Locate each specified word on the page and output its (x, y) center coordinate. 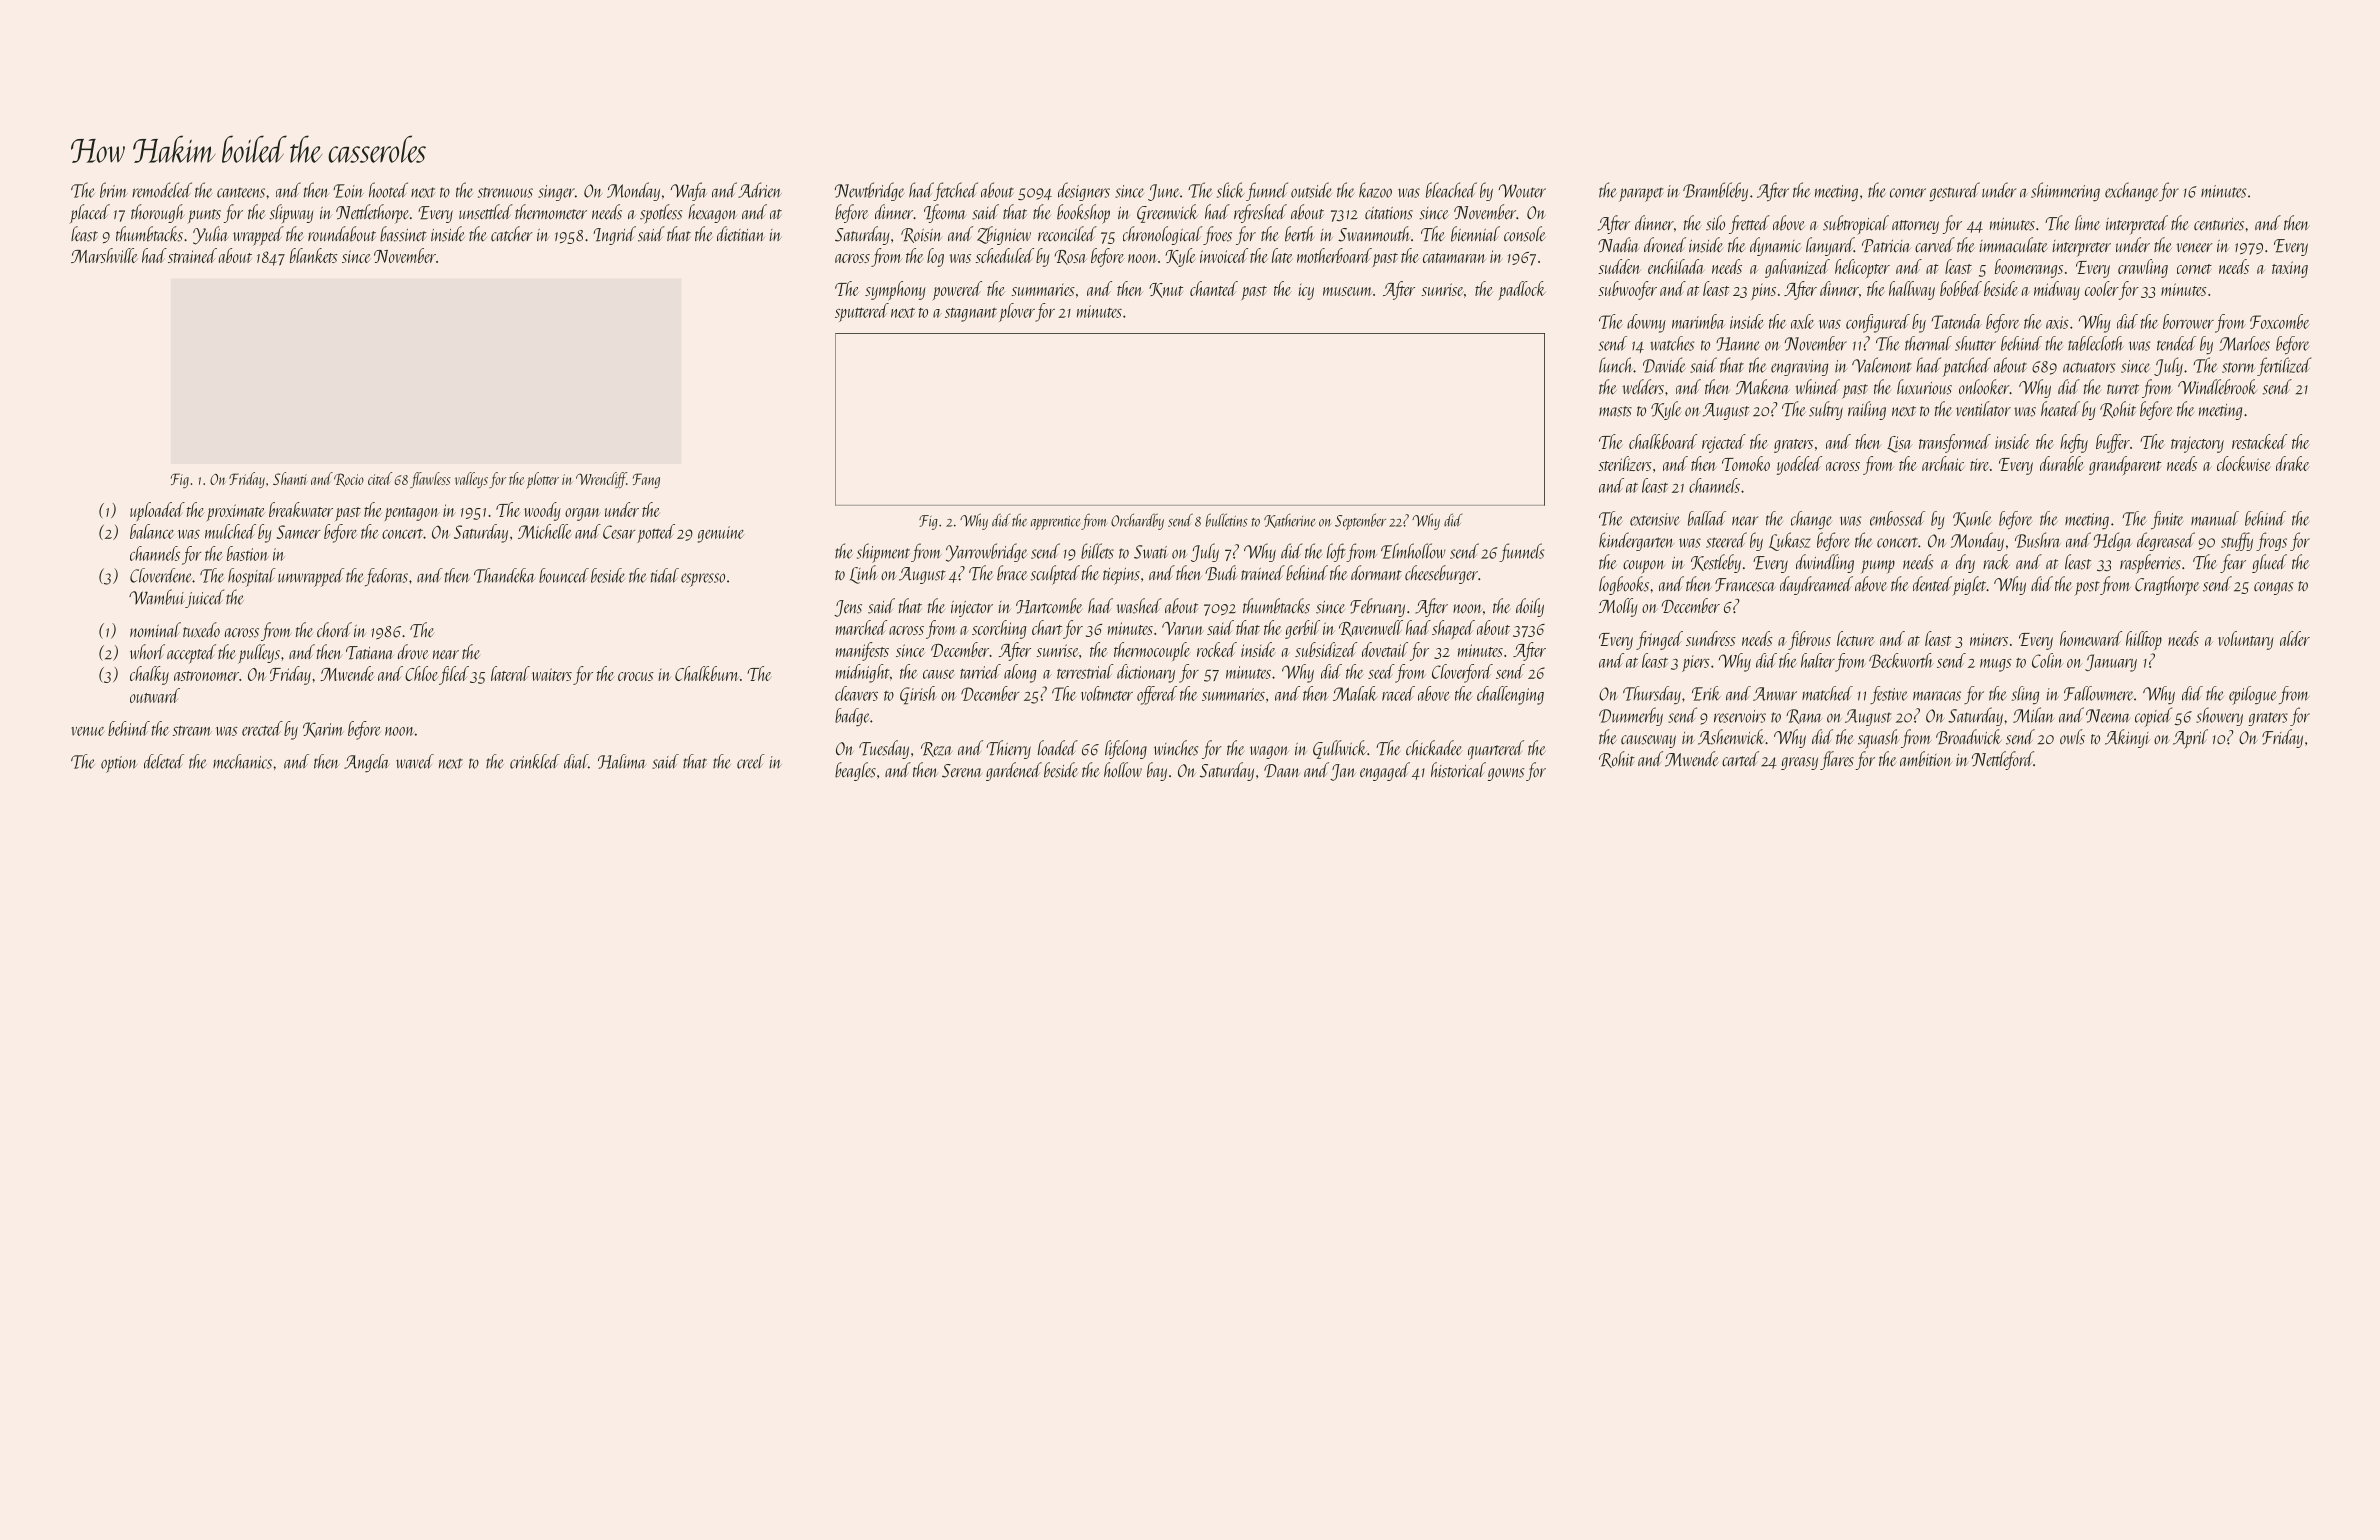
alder (2295, 638)
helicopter (1862, 268)
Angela (367, 763)
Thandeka (504, 575)
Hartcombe (1049, 606)
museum (1347, 291)
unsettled (486, 212)
